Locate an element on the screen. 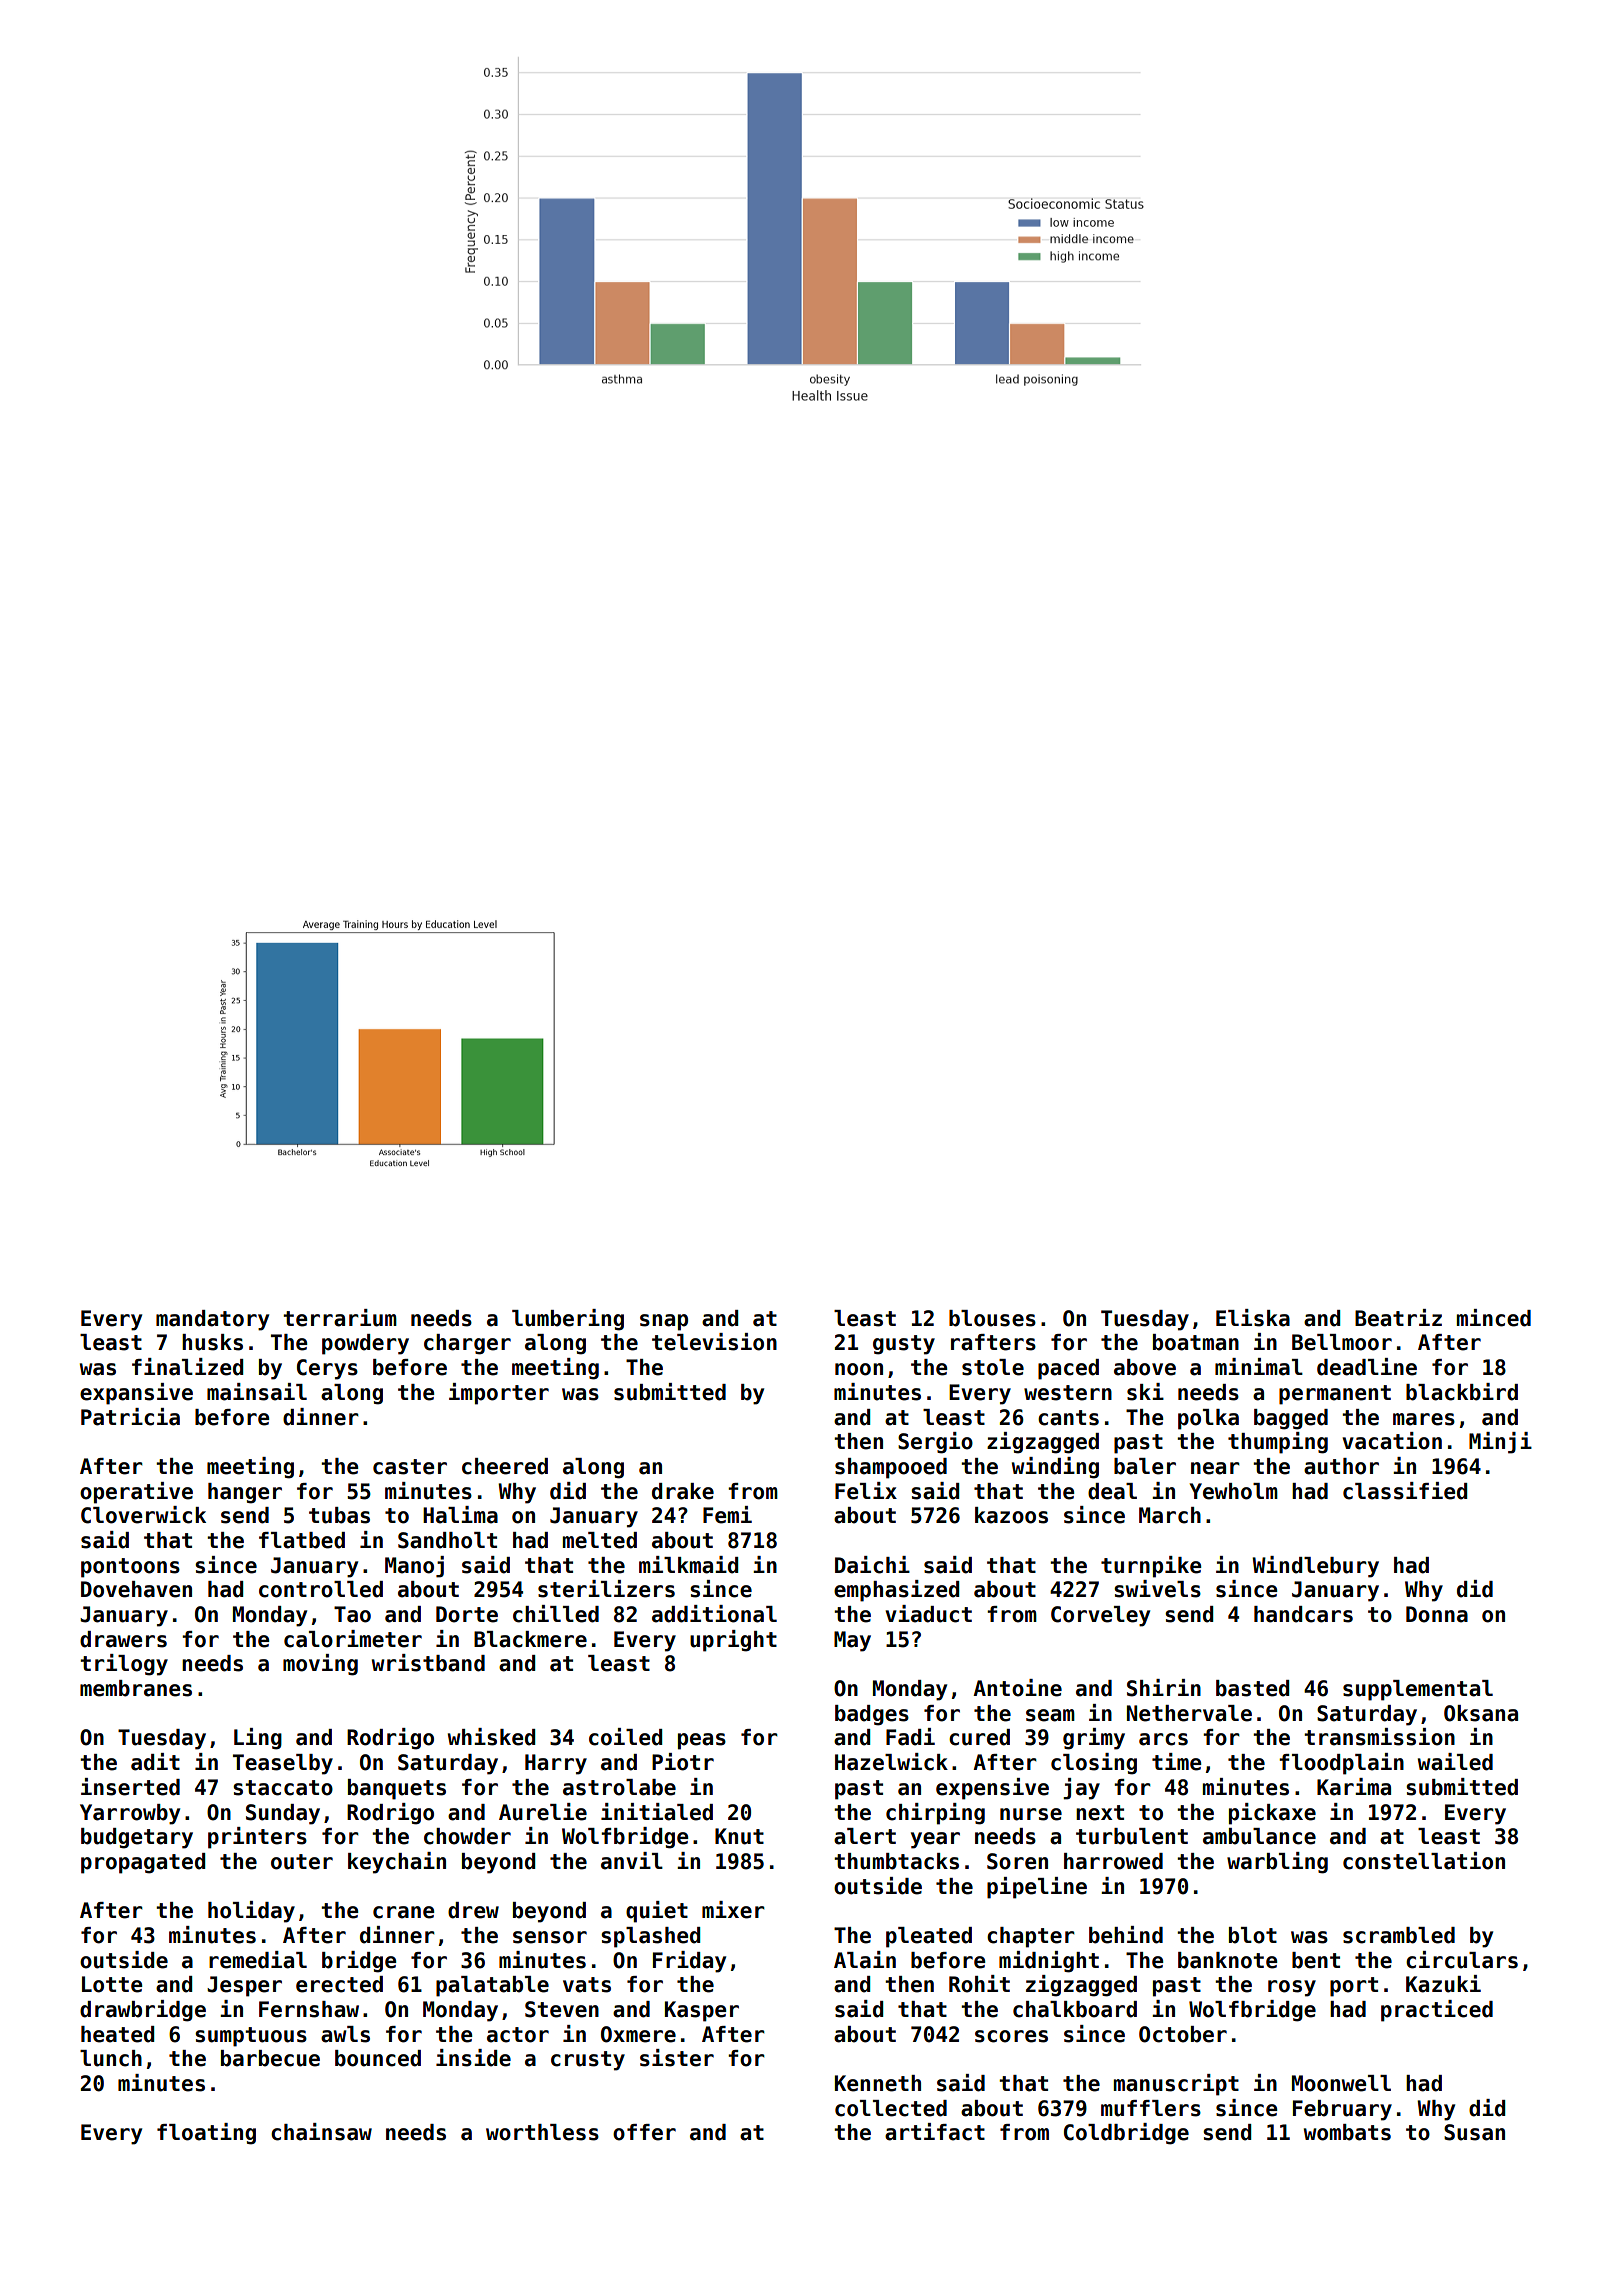 This screenshot has width=1620, height=2292. Minji is located at coordinates (1500, 1443).
